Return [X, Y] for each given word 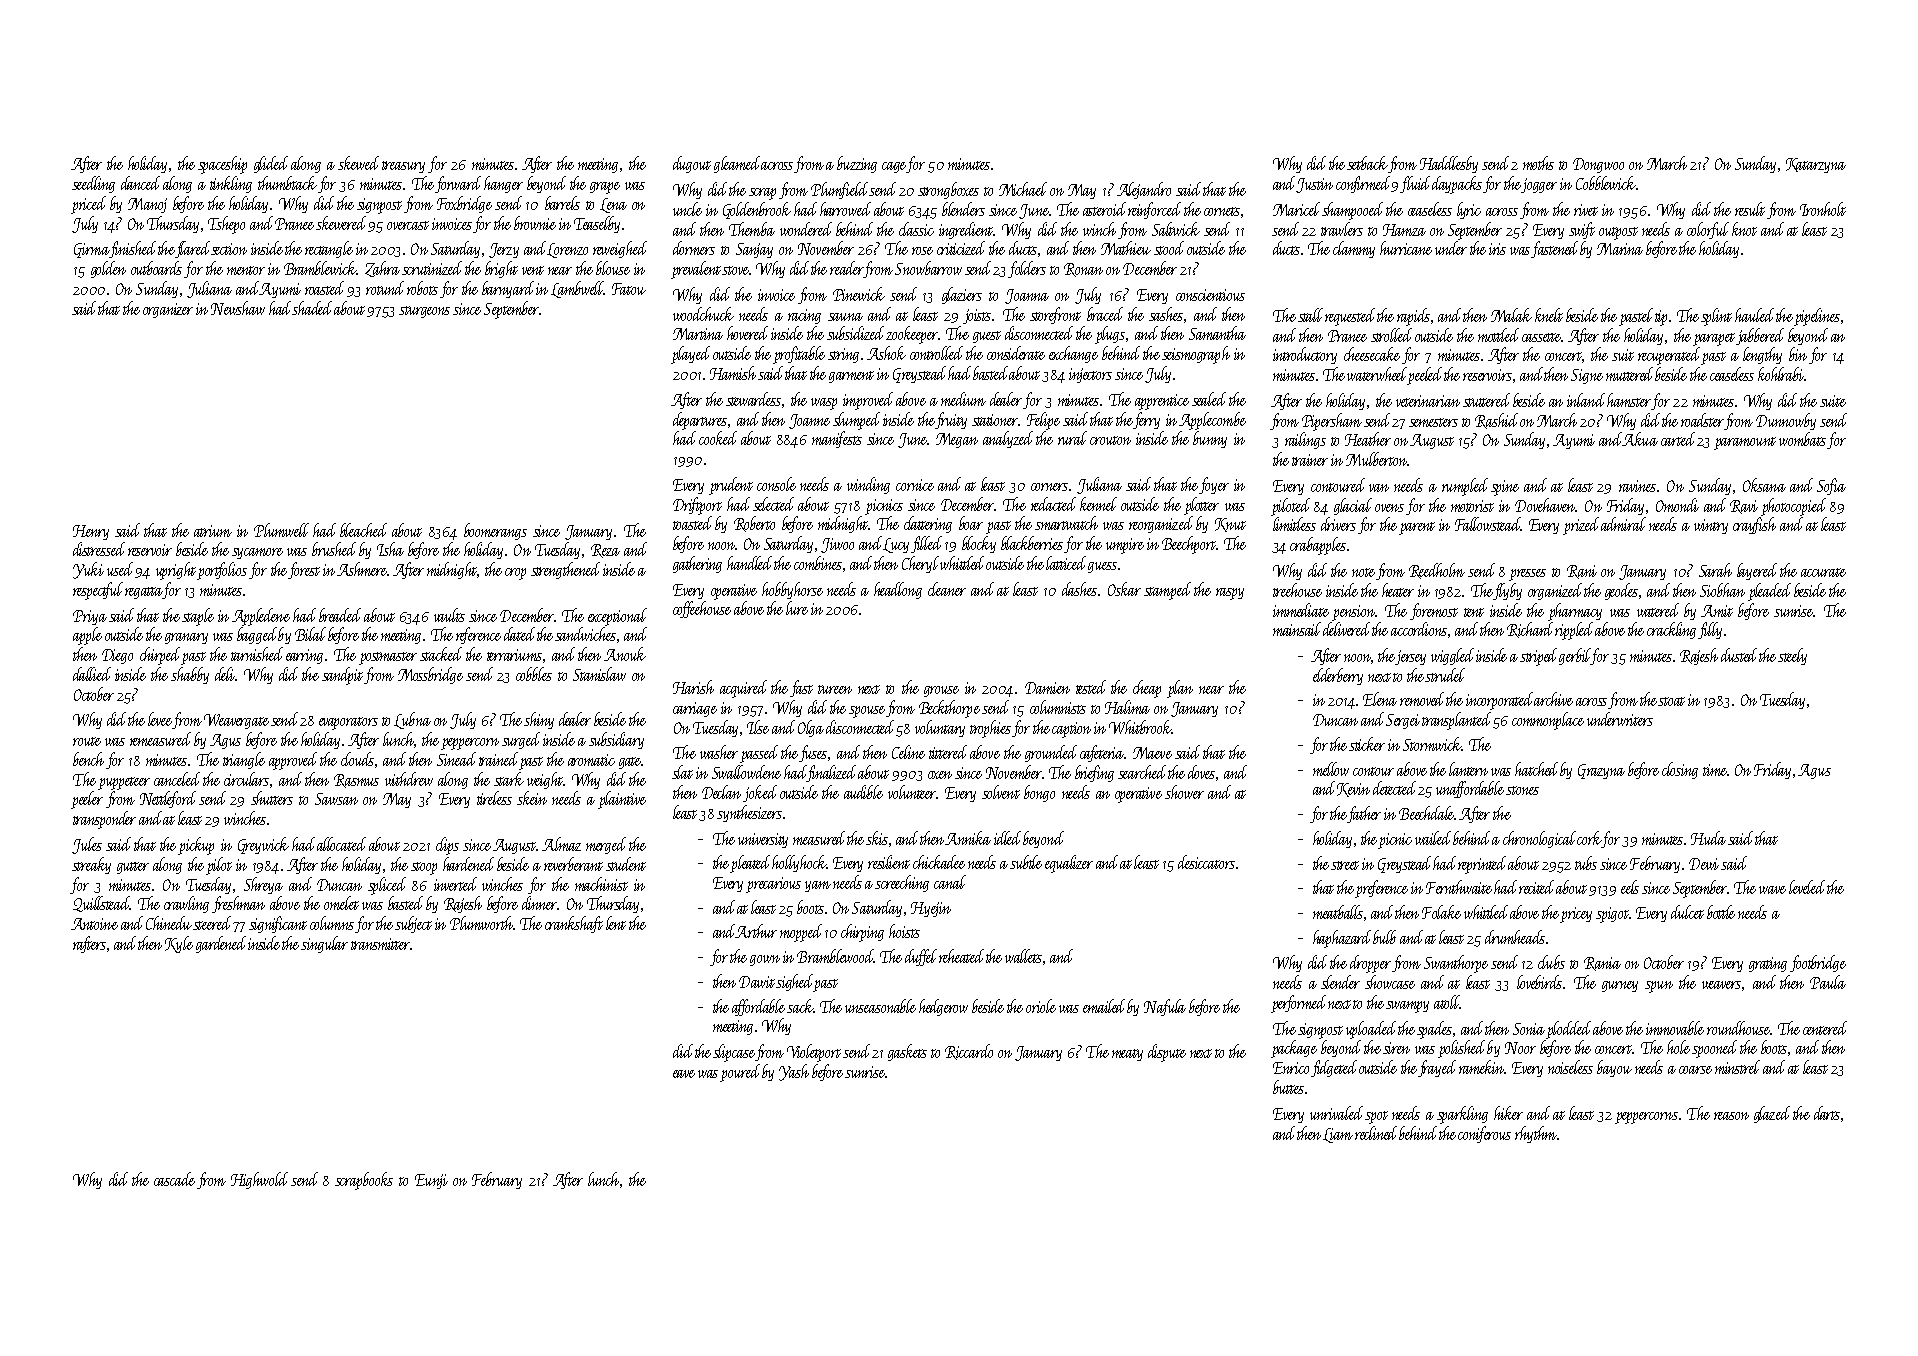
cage [894, 167]
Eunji [431, 1181]
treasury [403, 167]
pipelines [1817, 317]
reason [1731, 1116]
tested [1091, 687]
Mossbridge [430, 675]
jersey [1411, 657]
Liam [1338, 1135]
